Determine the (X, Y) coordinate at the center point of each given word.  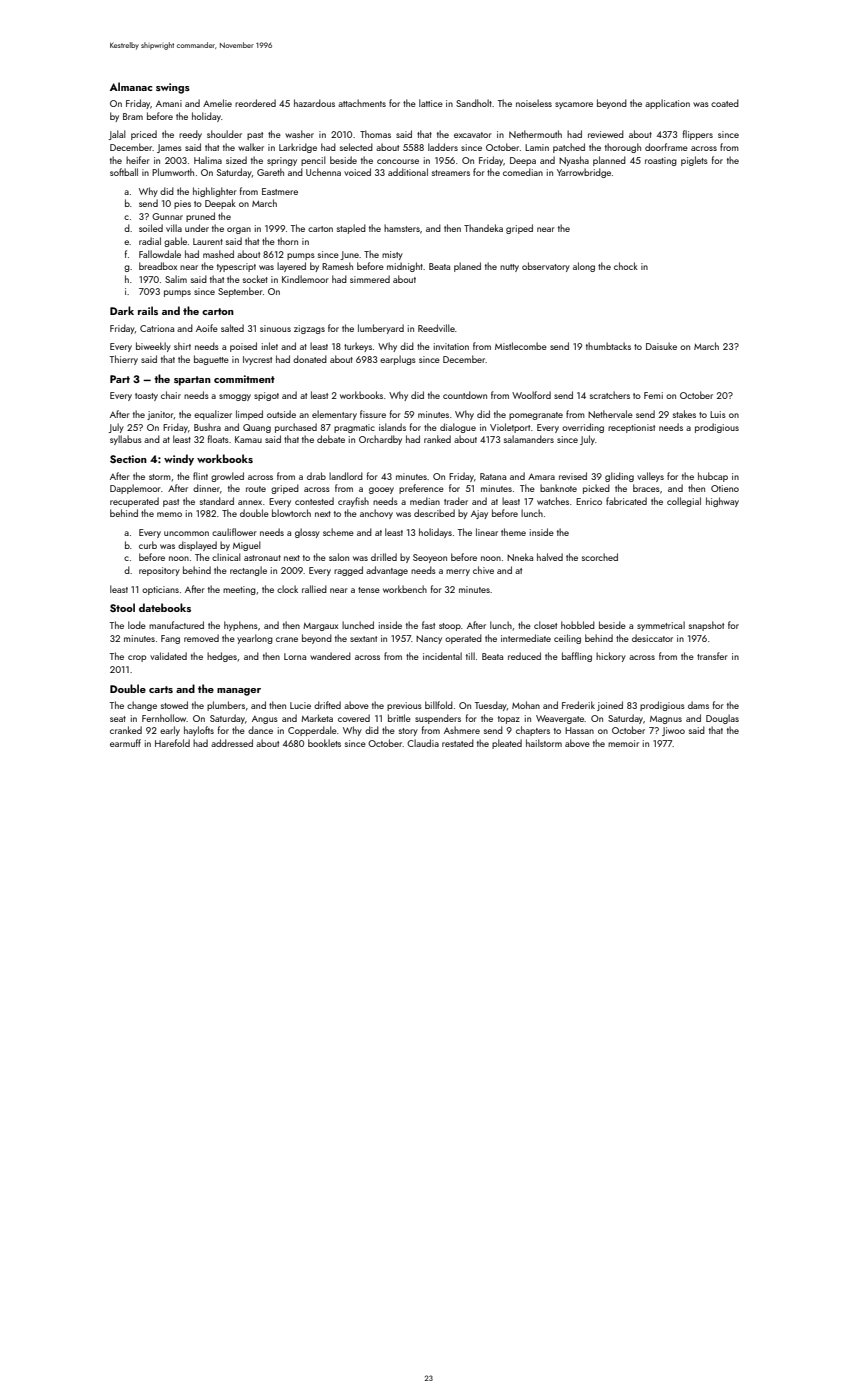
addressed (232, 743)
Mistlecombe (521, 346)
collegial (684, 502)
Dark (122, 310)
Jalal (117, 135)
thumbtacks (608, 346)
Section (128, 459)
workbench (405, 589)
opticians (160, 590)
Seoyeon (430, 558)
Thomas (375, 134)
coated (725, 103)
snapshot (706, 626)
